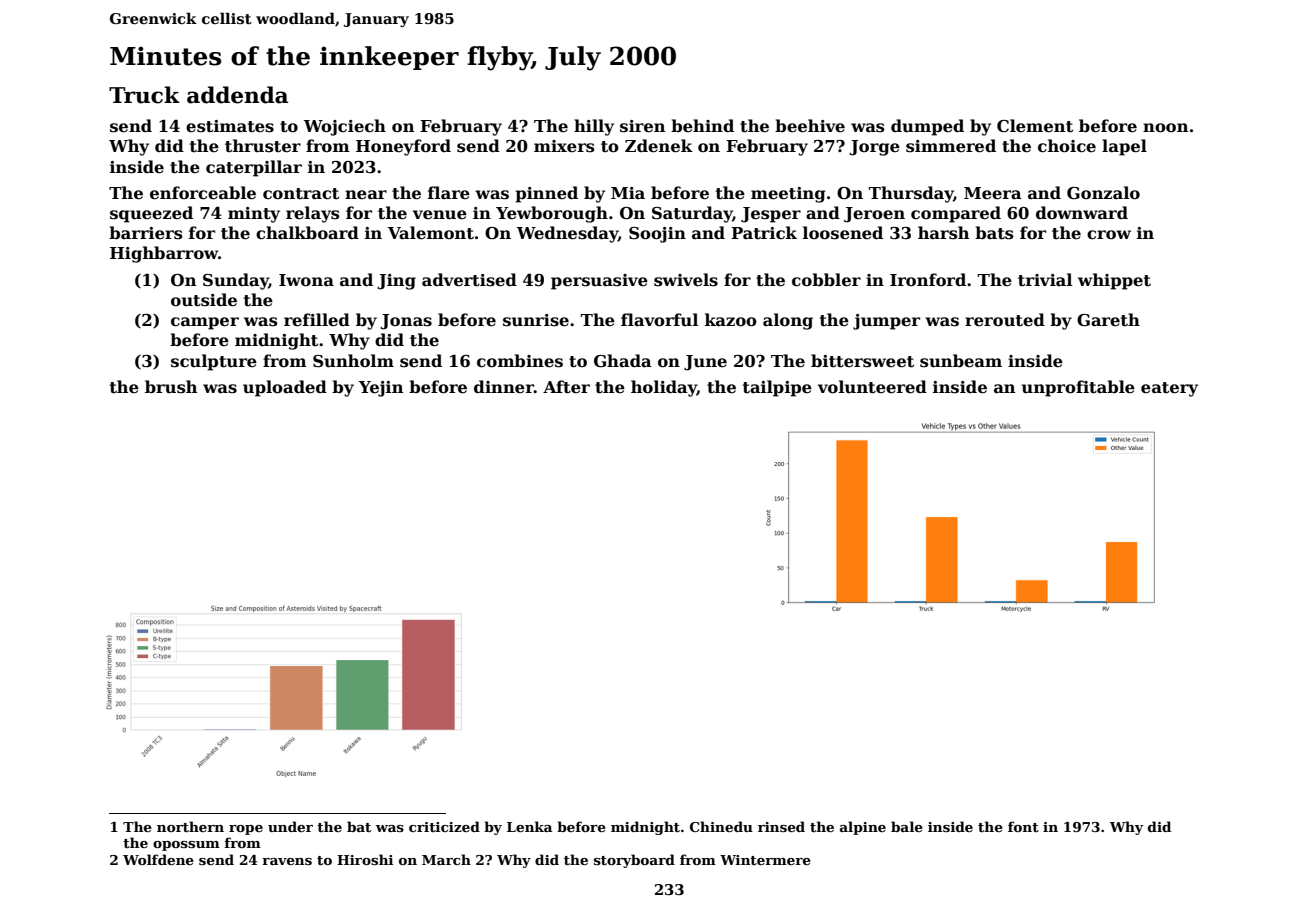  What do you see at coordinates (171, 387) in the document?
I see `brush` at bounding box center [171, 387].
